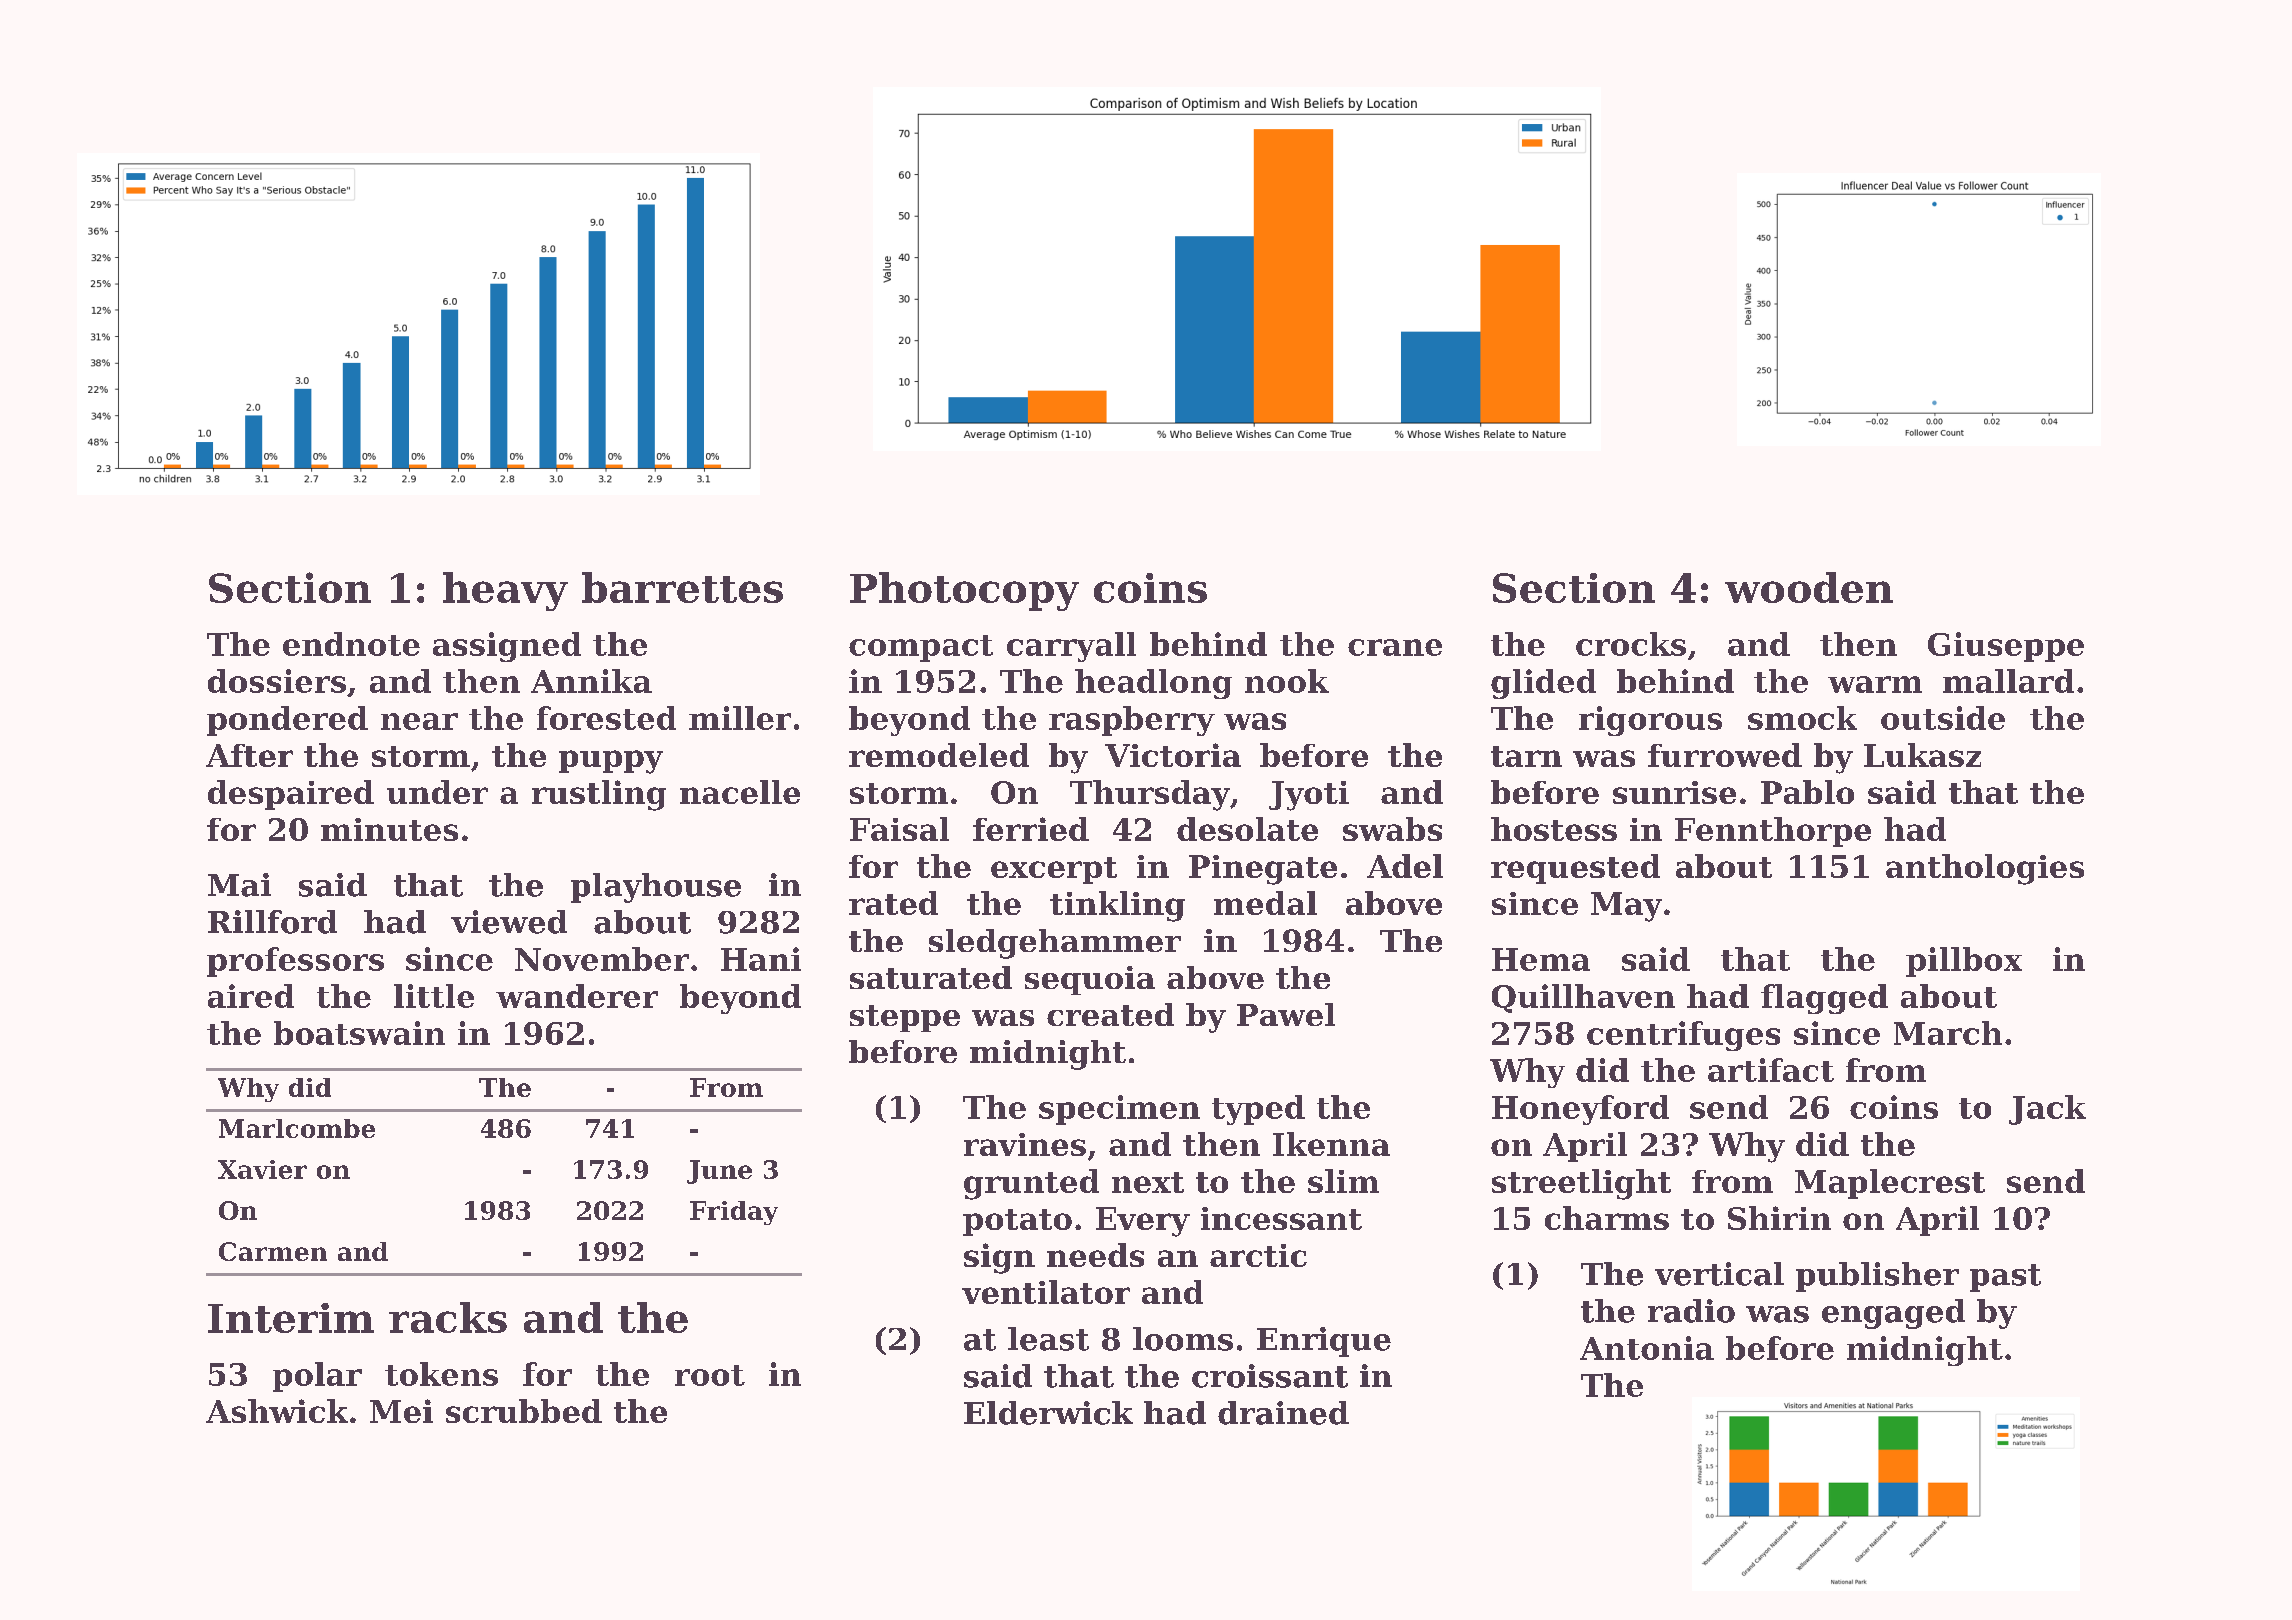  Describe the element at coordinates (1890, 1184) in the screenshot. I see `Maplecrest` at that location.
